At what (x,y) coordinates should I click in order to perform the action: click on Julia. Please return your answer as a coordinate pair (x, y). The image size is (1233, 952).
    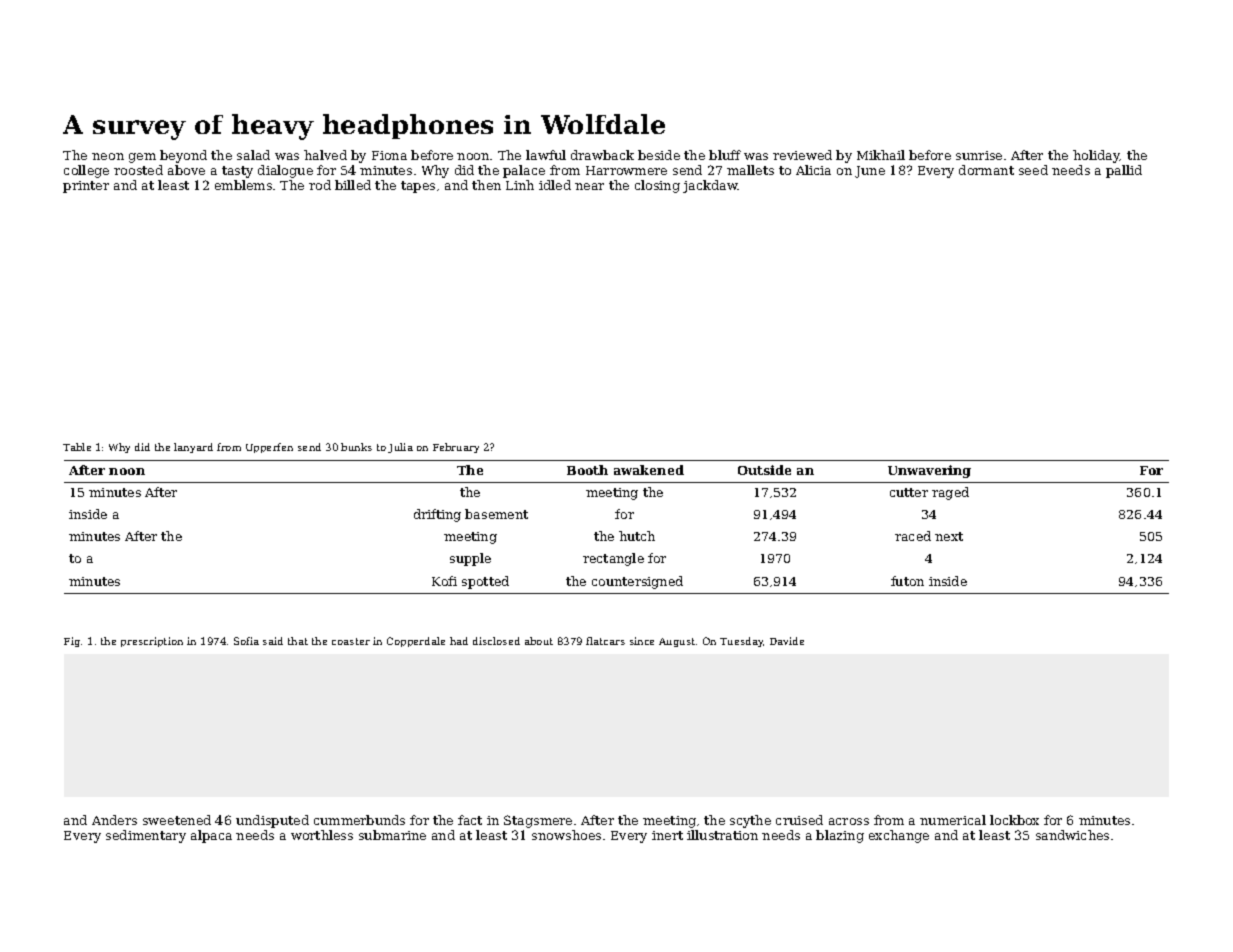
    Looking at the image, I should click on (400, 448).
